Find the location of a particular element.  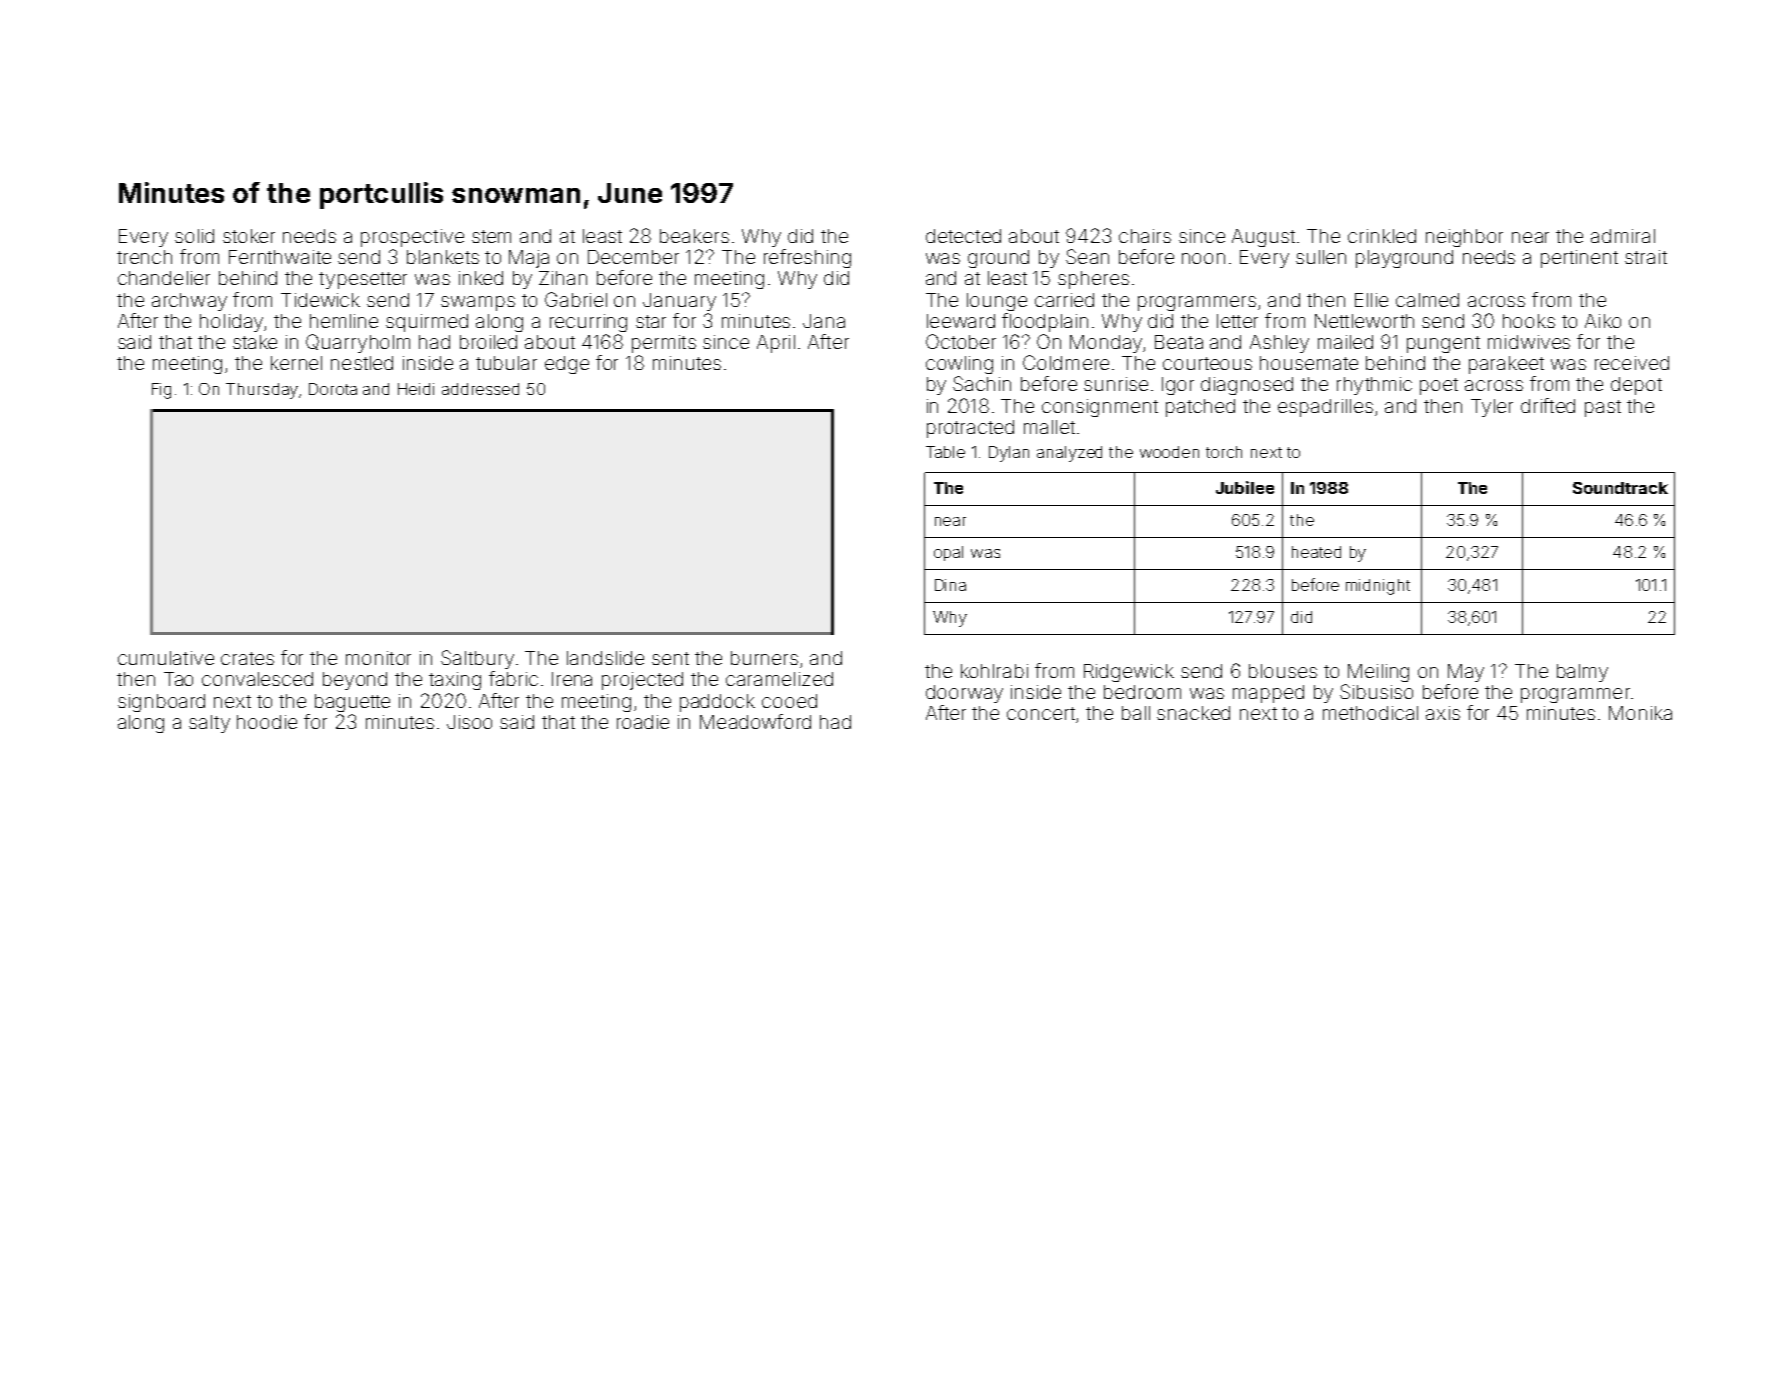

Table is located at coordinates (945, 452).
